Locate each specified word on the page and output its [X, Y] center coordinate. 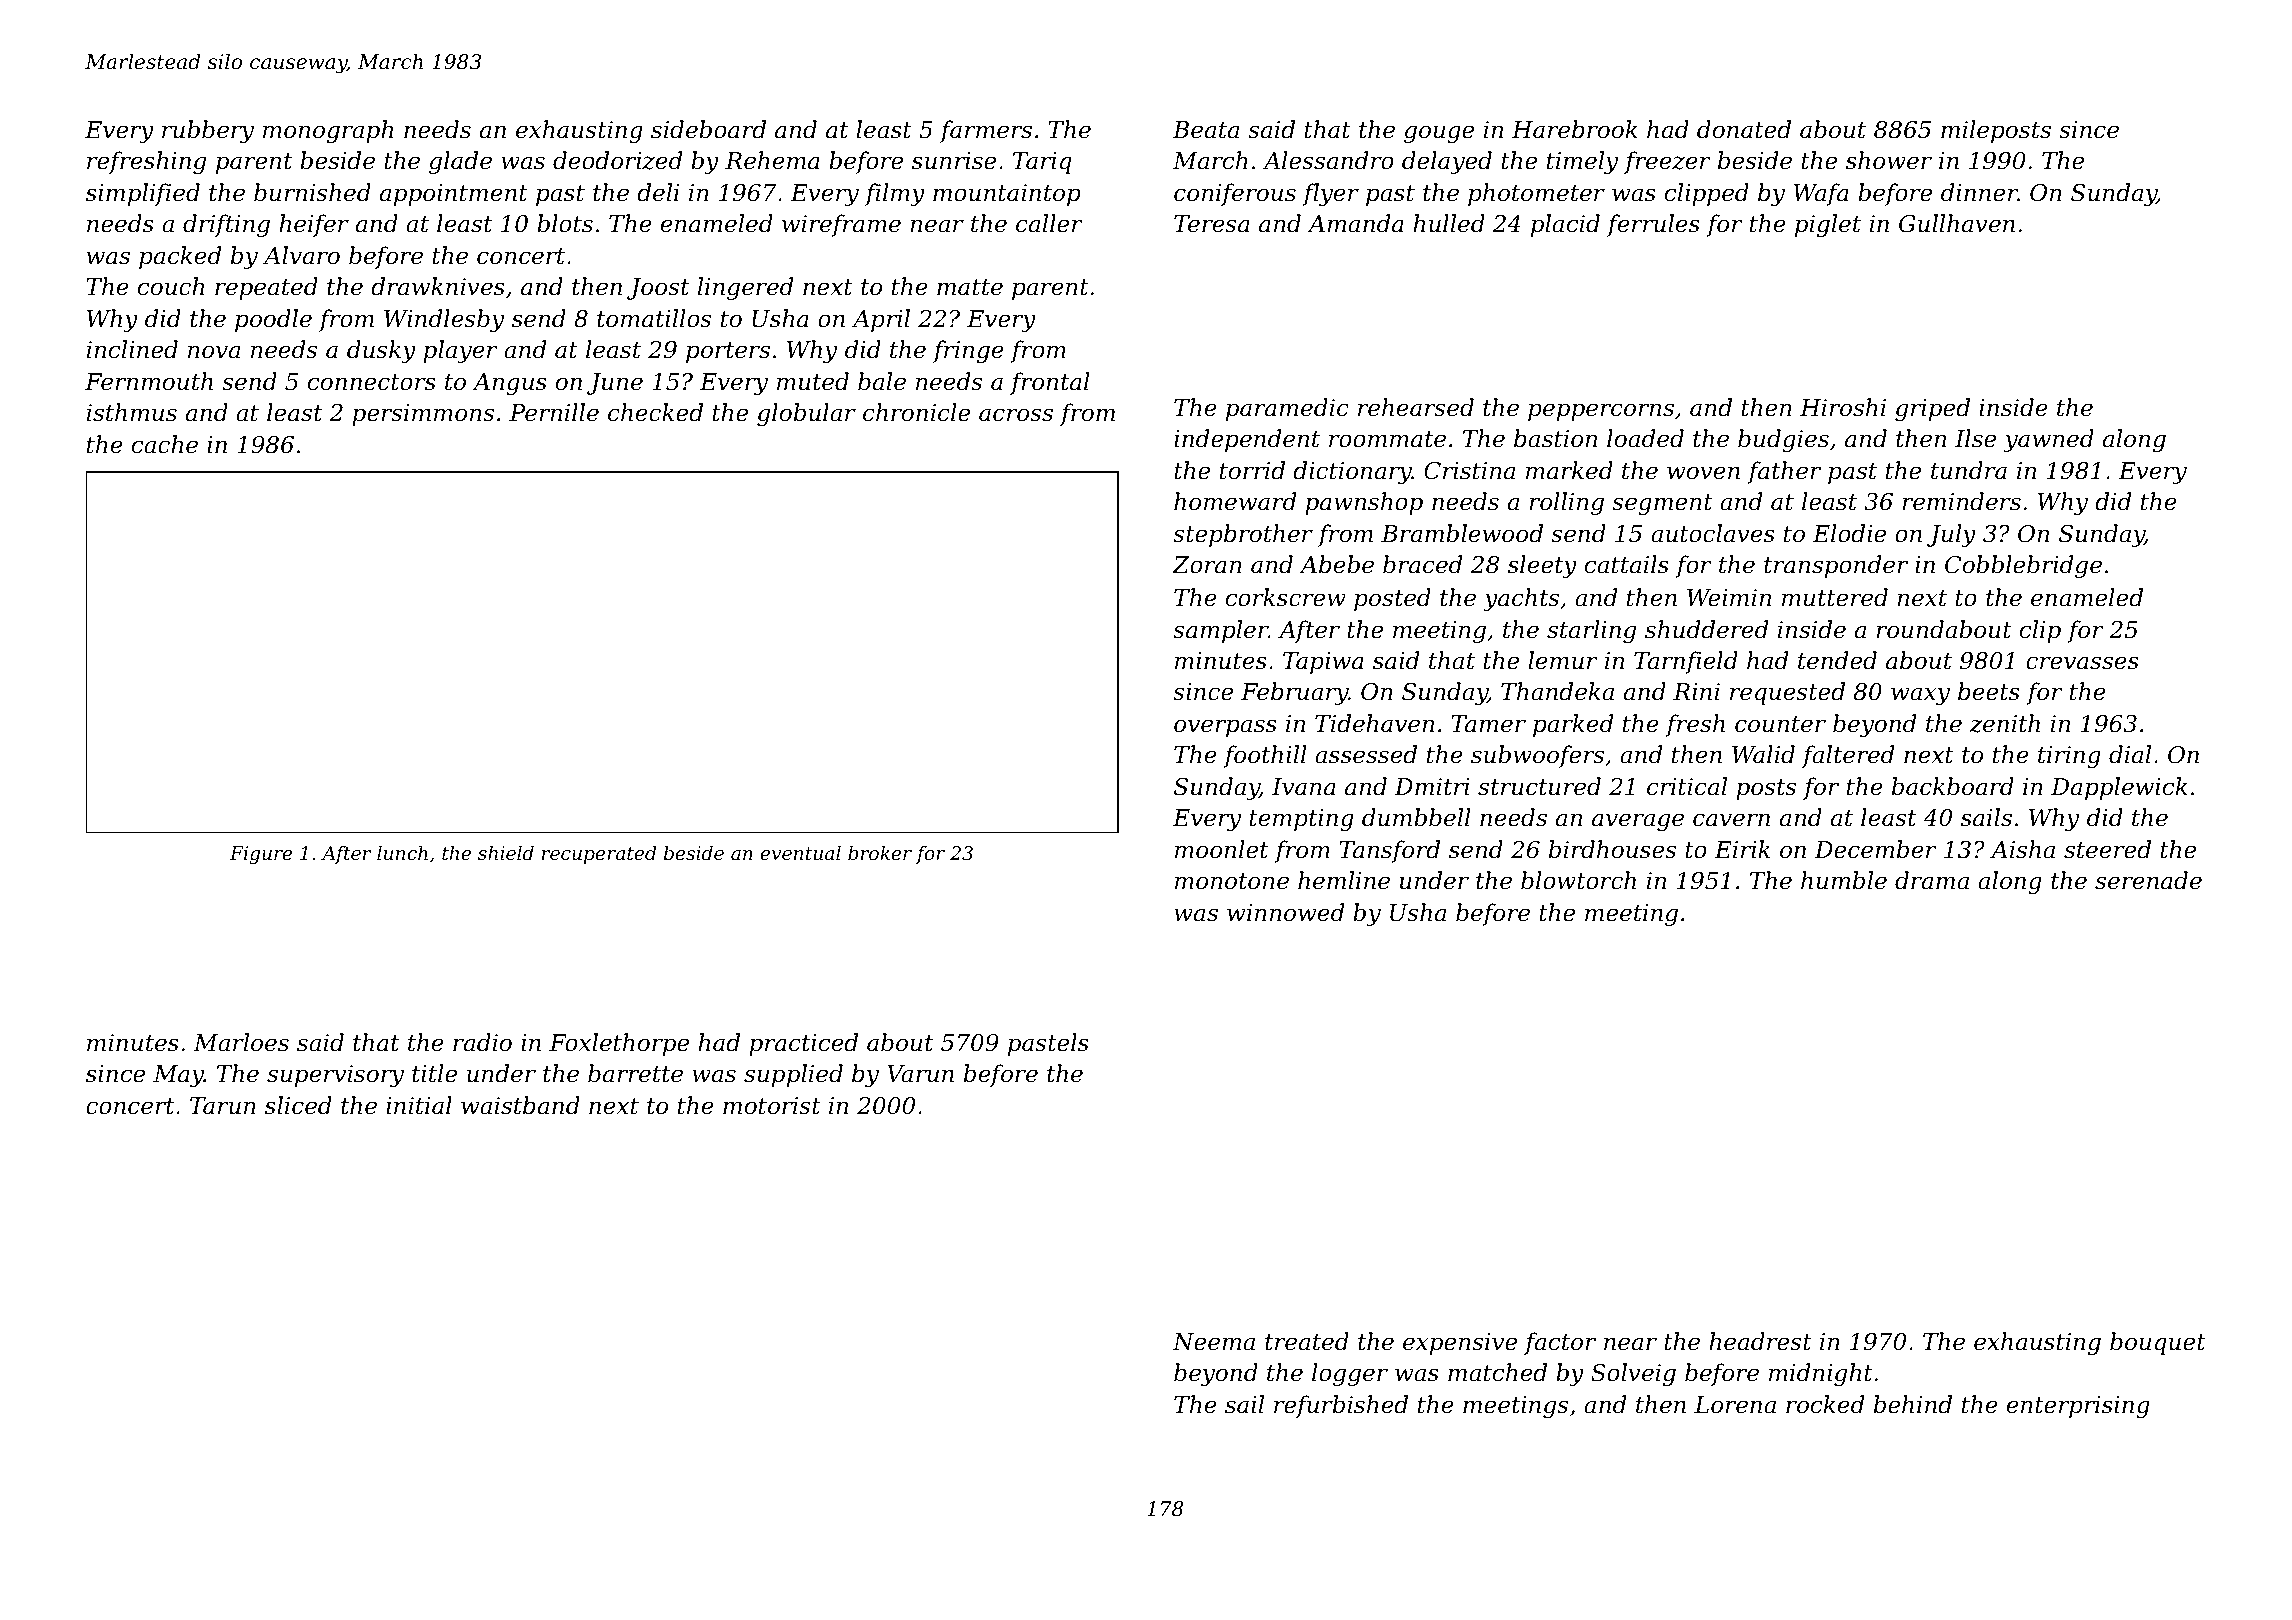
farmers [985, 131]
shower [1889, 160]
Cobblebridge [2023, 566]
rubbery [208, 131]
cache [165, 444]
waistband [520, 1105]
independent [1247, 440]
